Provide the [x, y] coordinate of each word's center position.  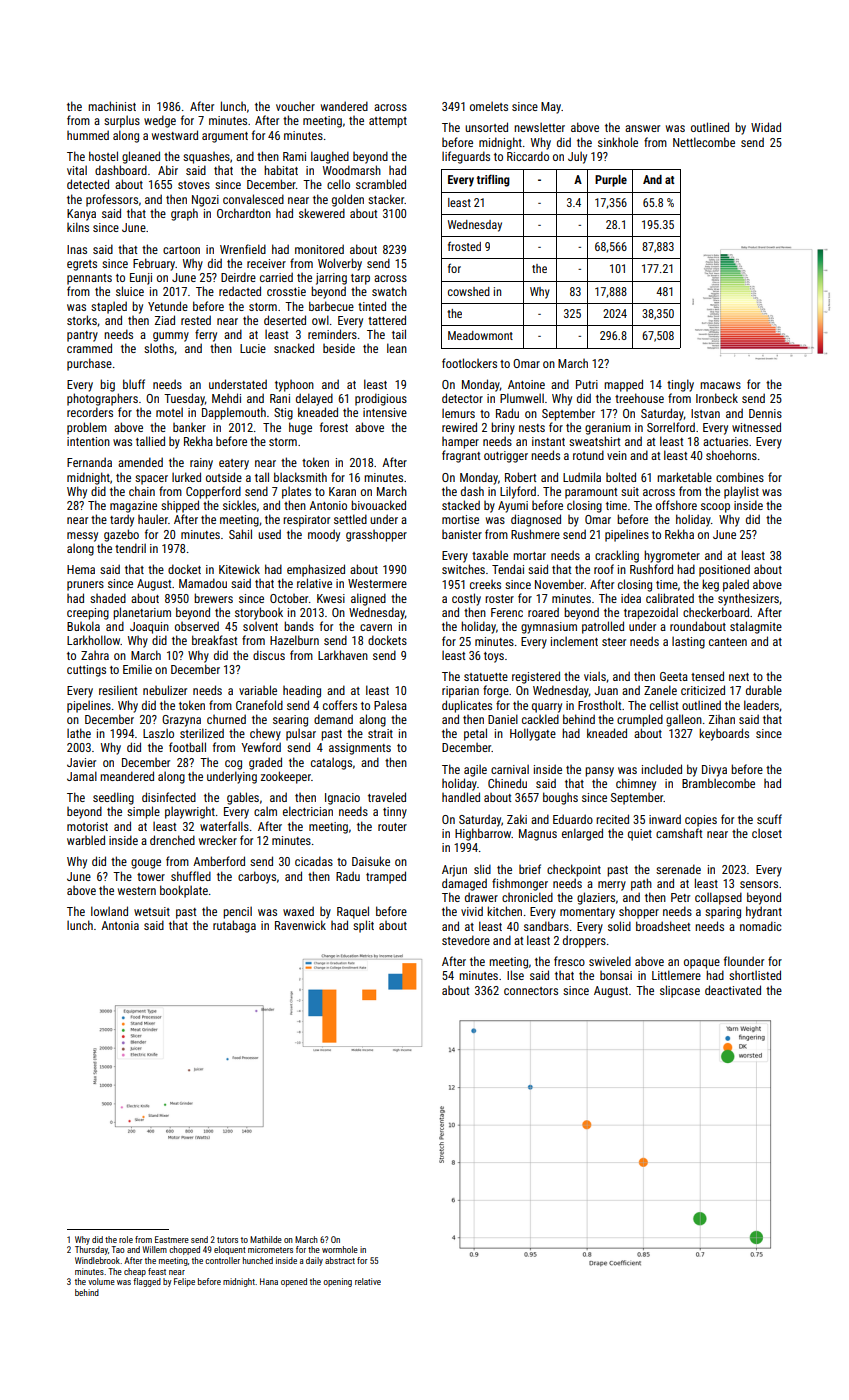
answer [642, 128]
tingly [680, 385]
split [363, 926]
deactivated [733, 990]
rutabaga [234, 926]
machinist [112, 106]
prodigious [381, 399]
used [269, 534]
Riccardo [528, 156]
